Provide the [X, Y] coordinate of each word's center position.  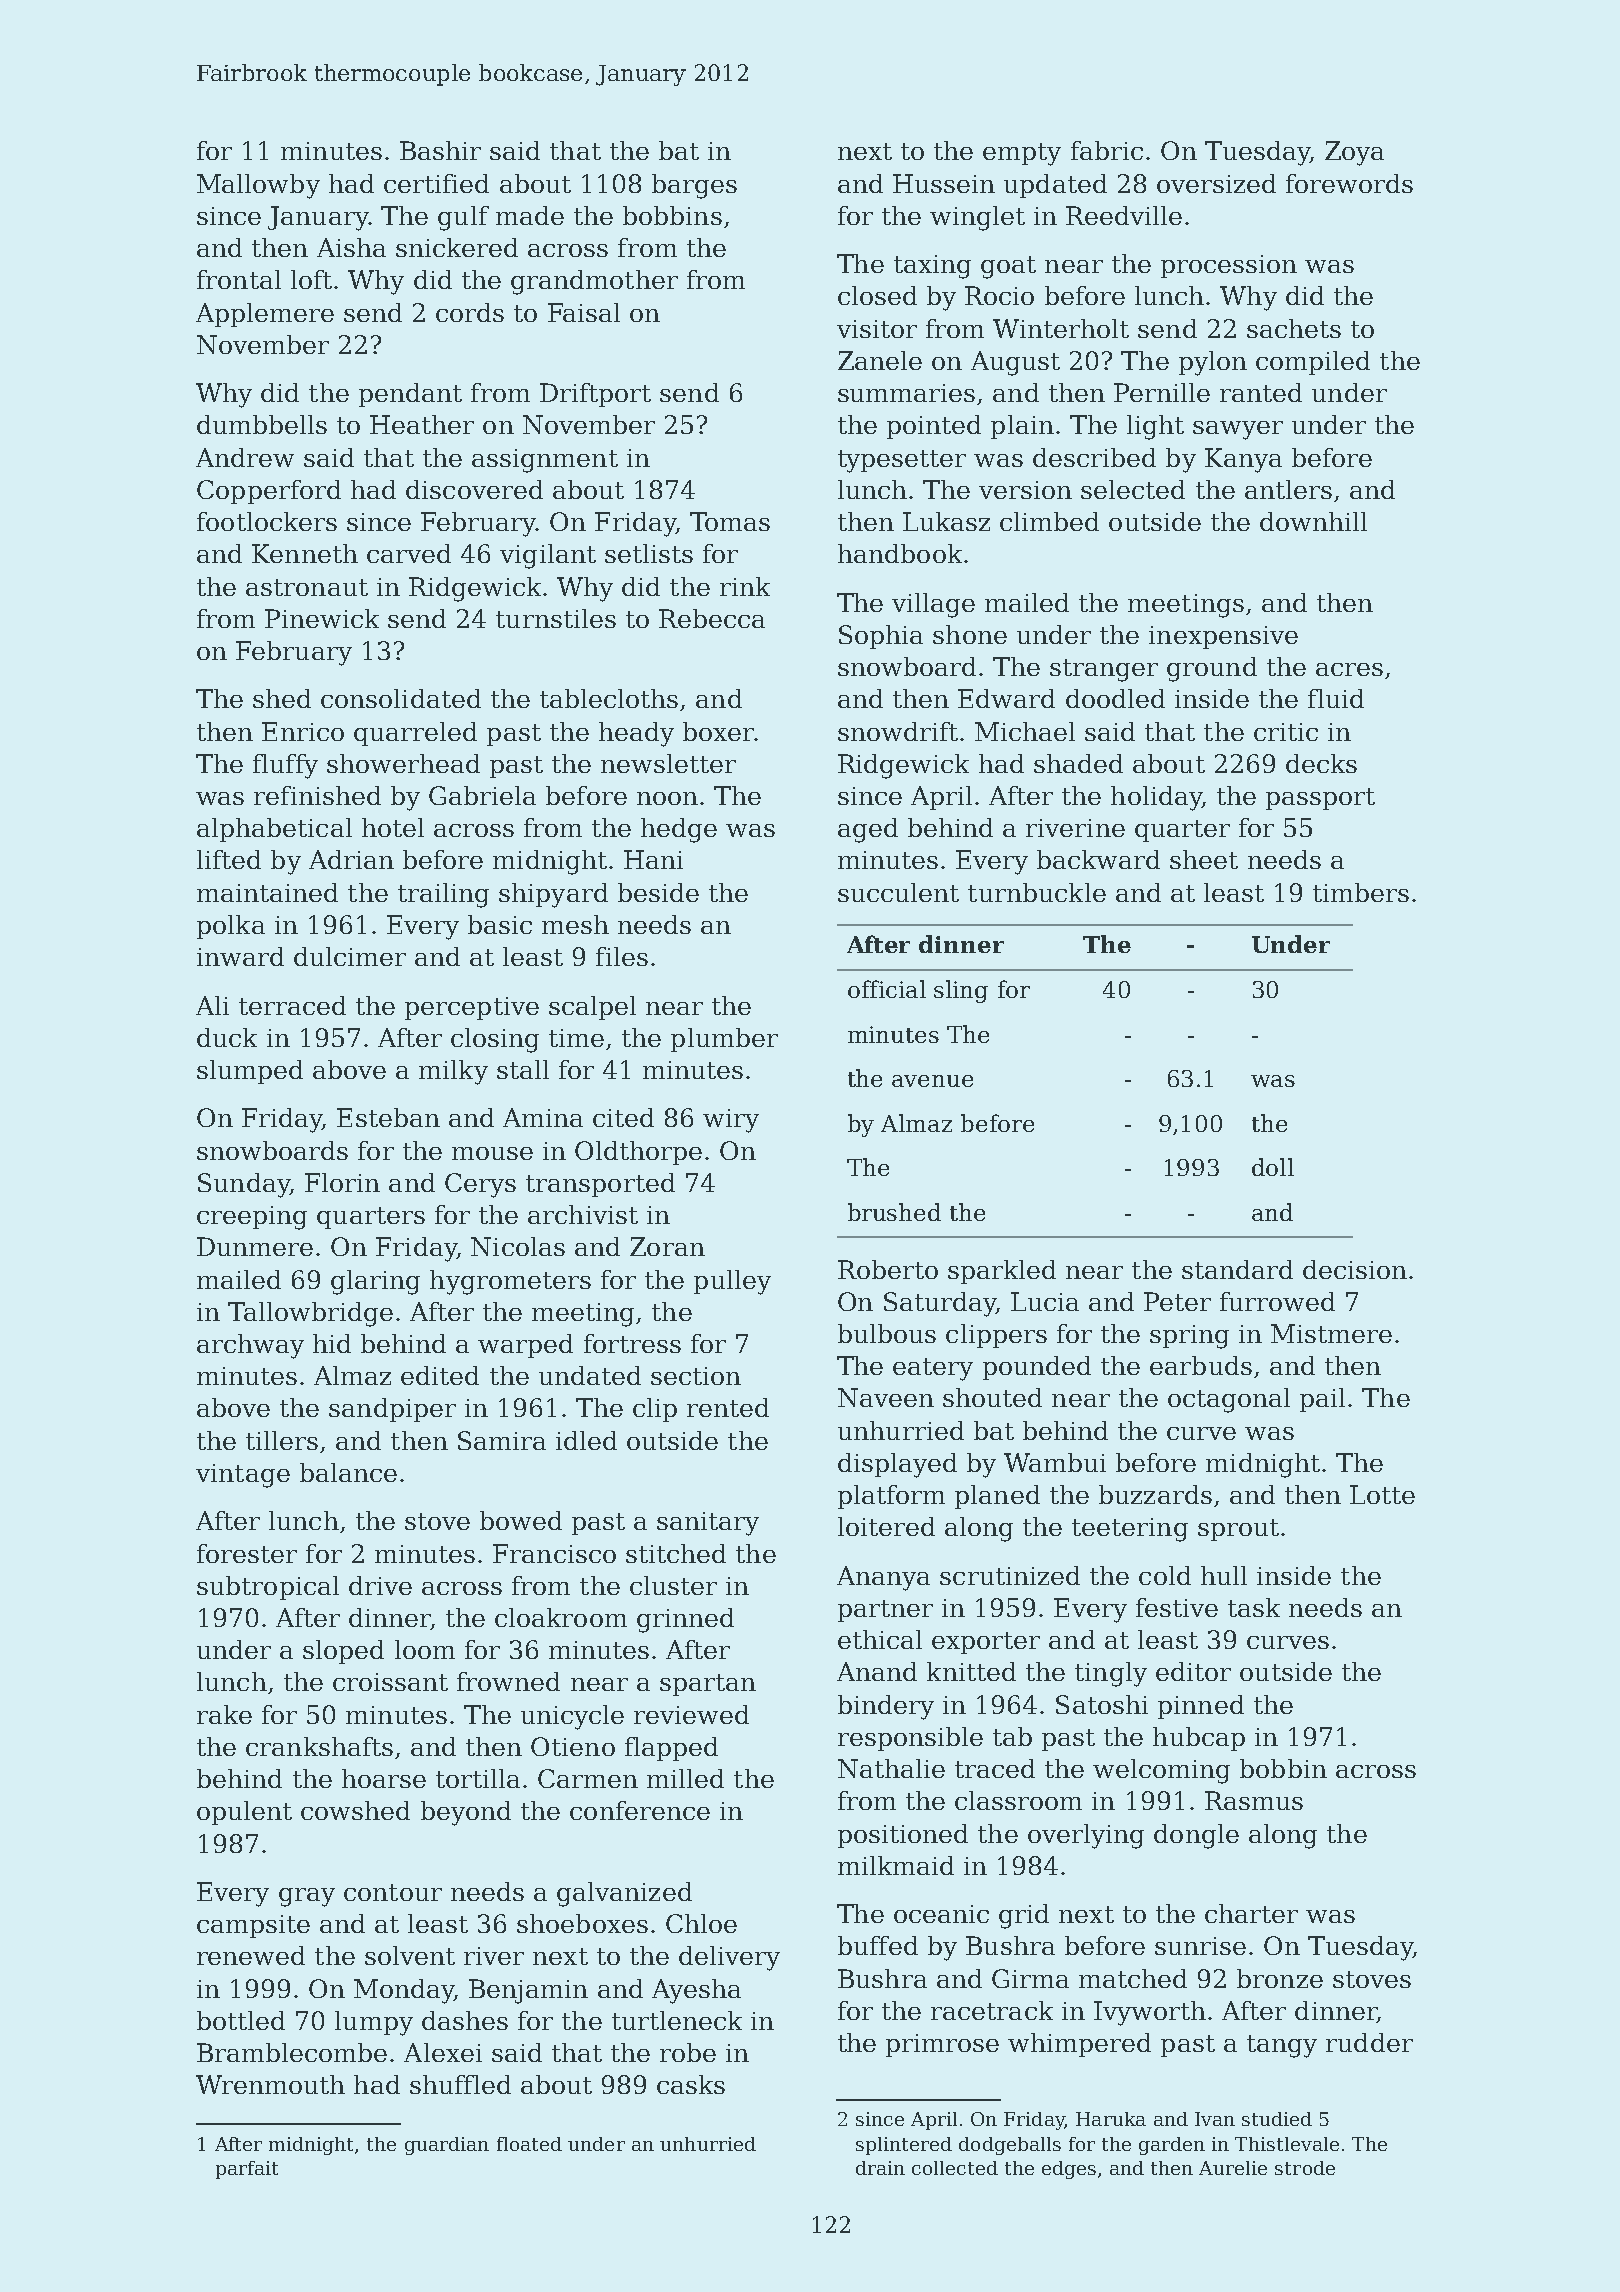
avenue [932, 1081]
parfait [247, 2170]
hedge [679, 830]
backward [1098, 859]
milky [453, 1072]
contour [393, 1892]
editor [1193, 1671]
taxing [932, 267]
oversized [1216, 183]
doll [1273, 1167]
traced [995, 1768]
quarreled [415, 734]
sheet [1204, 859]
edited [440, 1375]
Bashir [440, 150]
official [887, 989]
